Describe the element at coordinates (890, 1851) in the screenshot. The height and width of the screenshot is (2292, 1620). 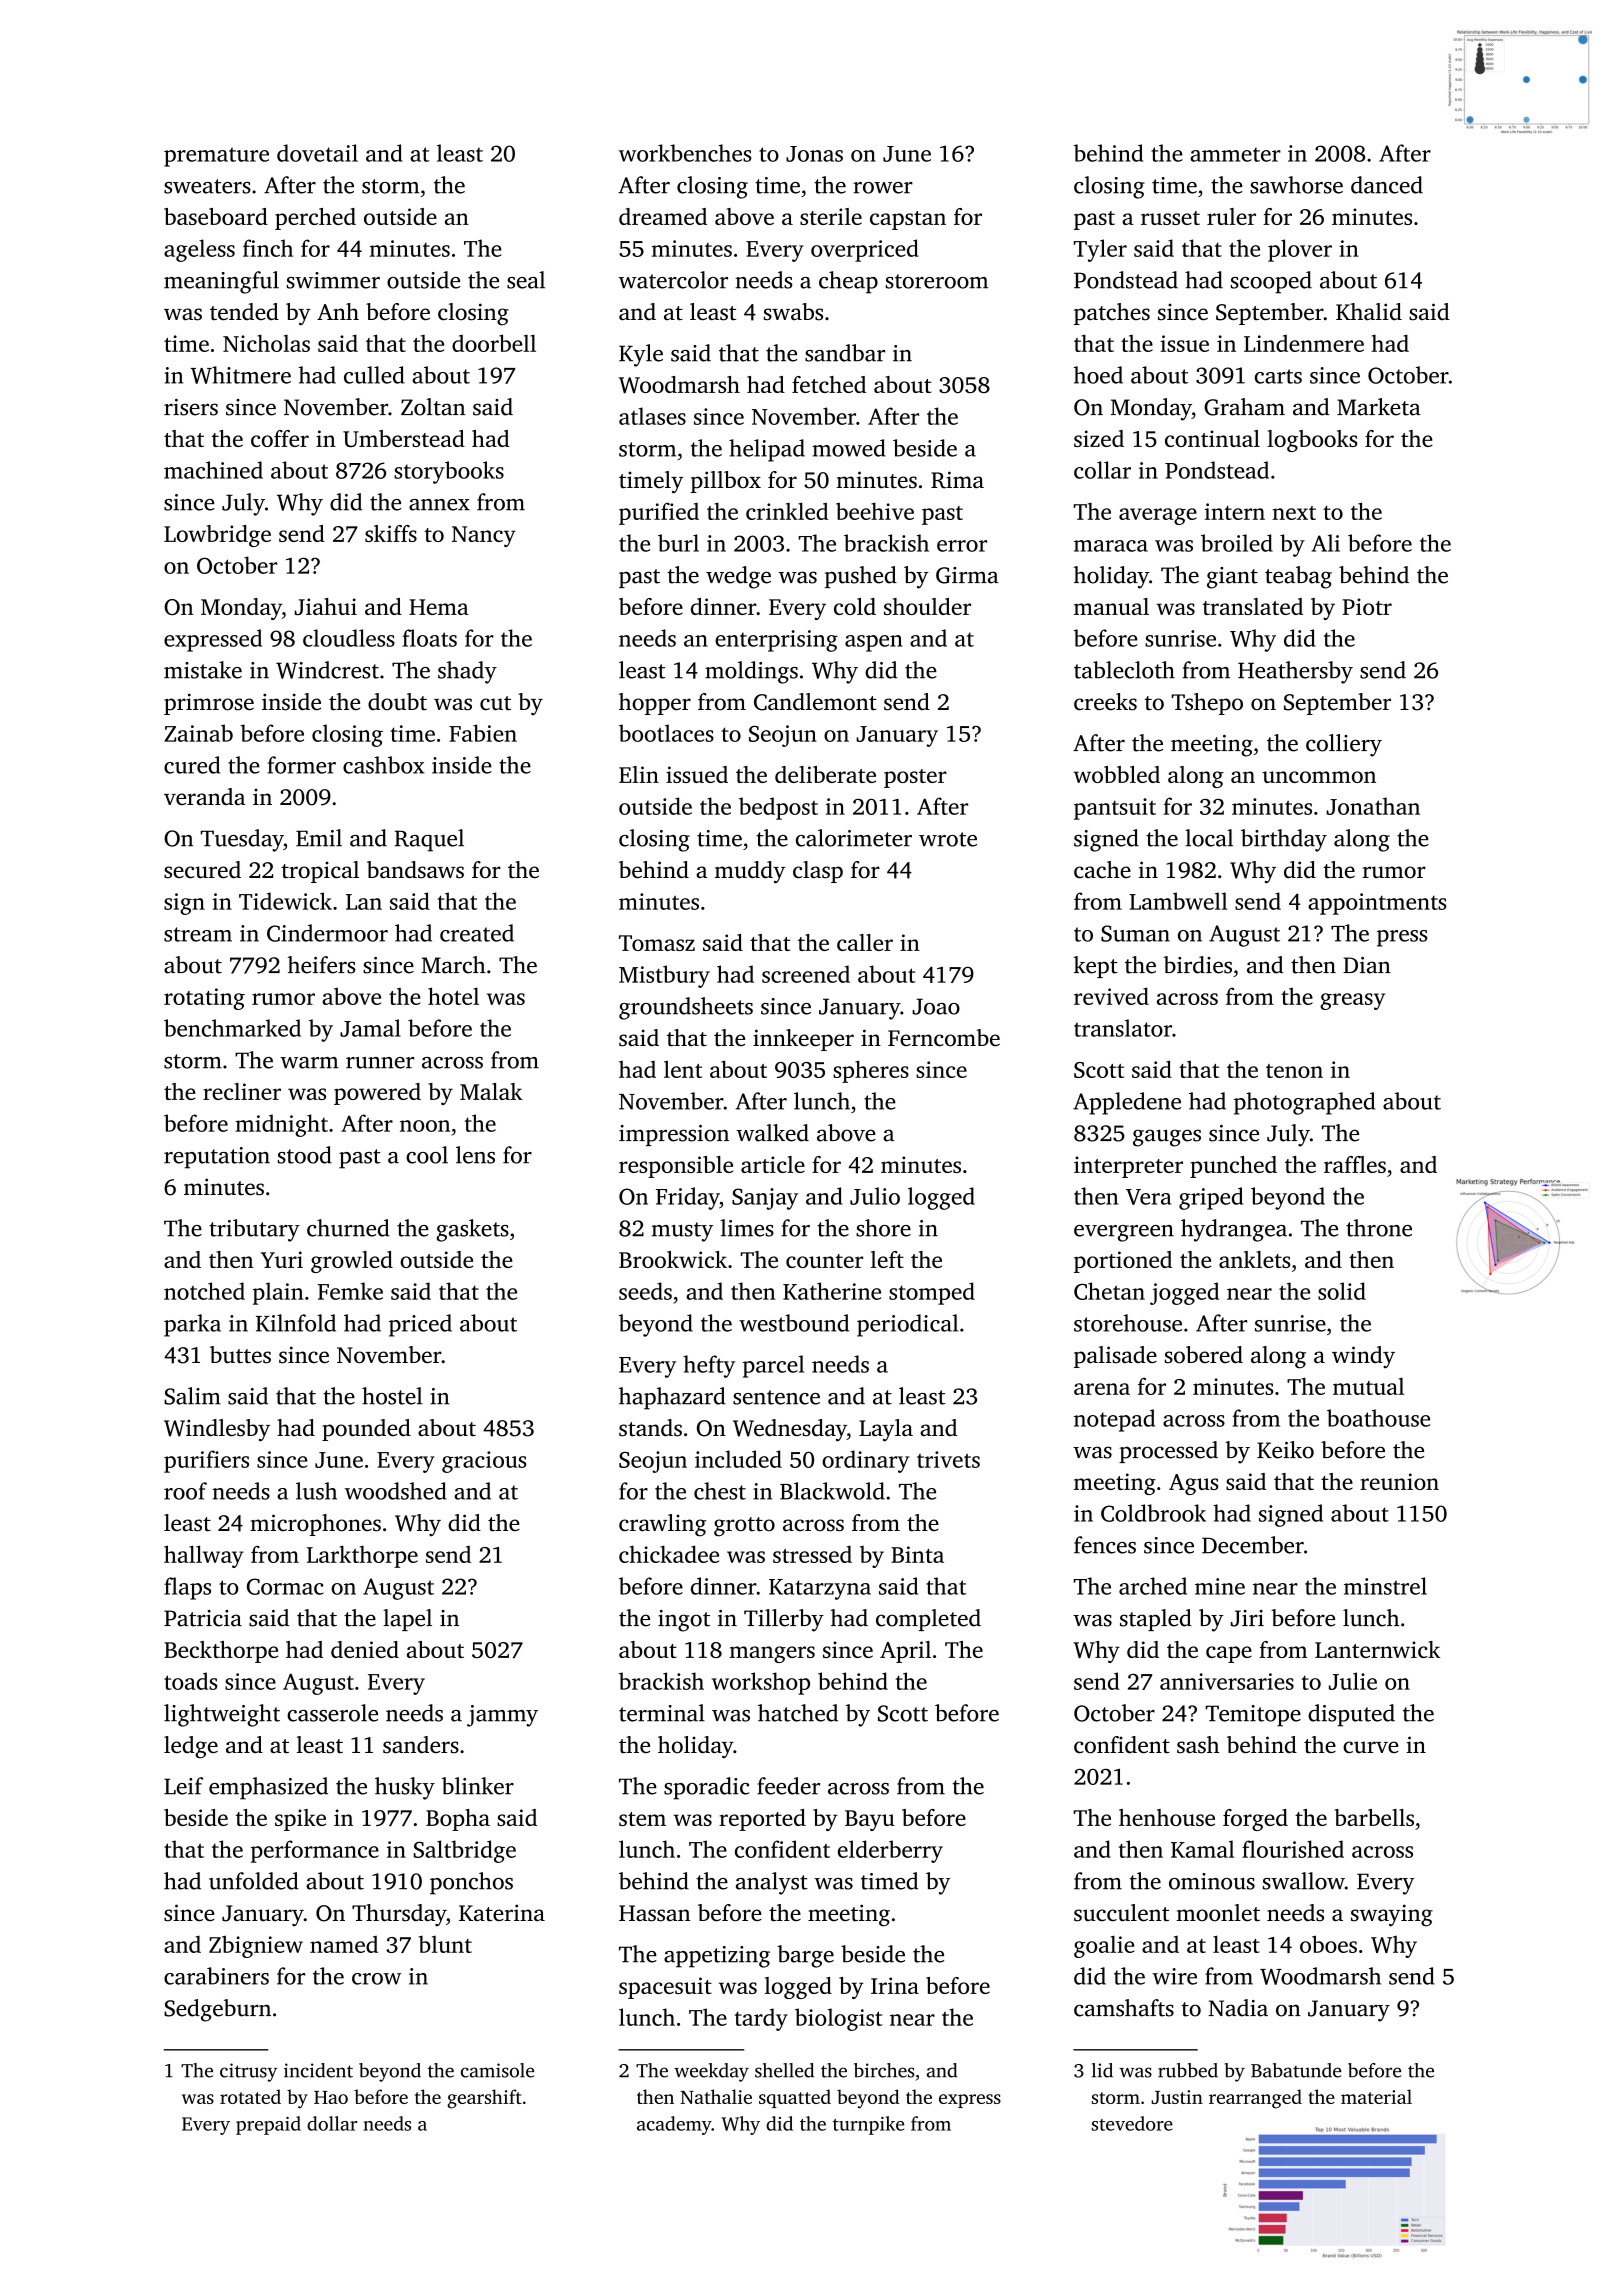
I see `elderberry` at that location.
